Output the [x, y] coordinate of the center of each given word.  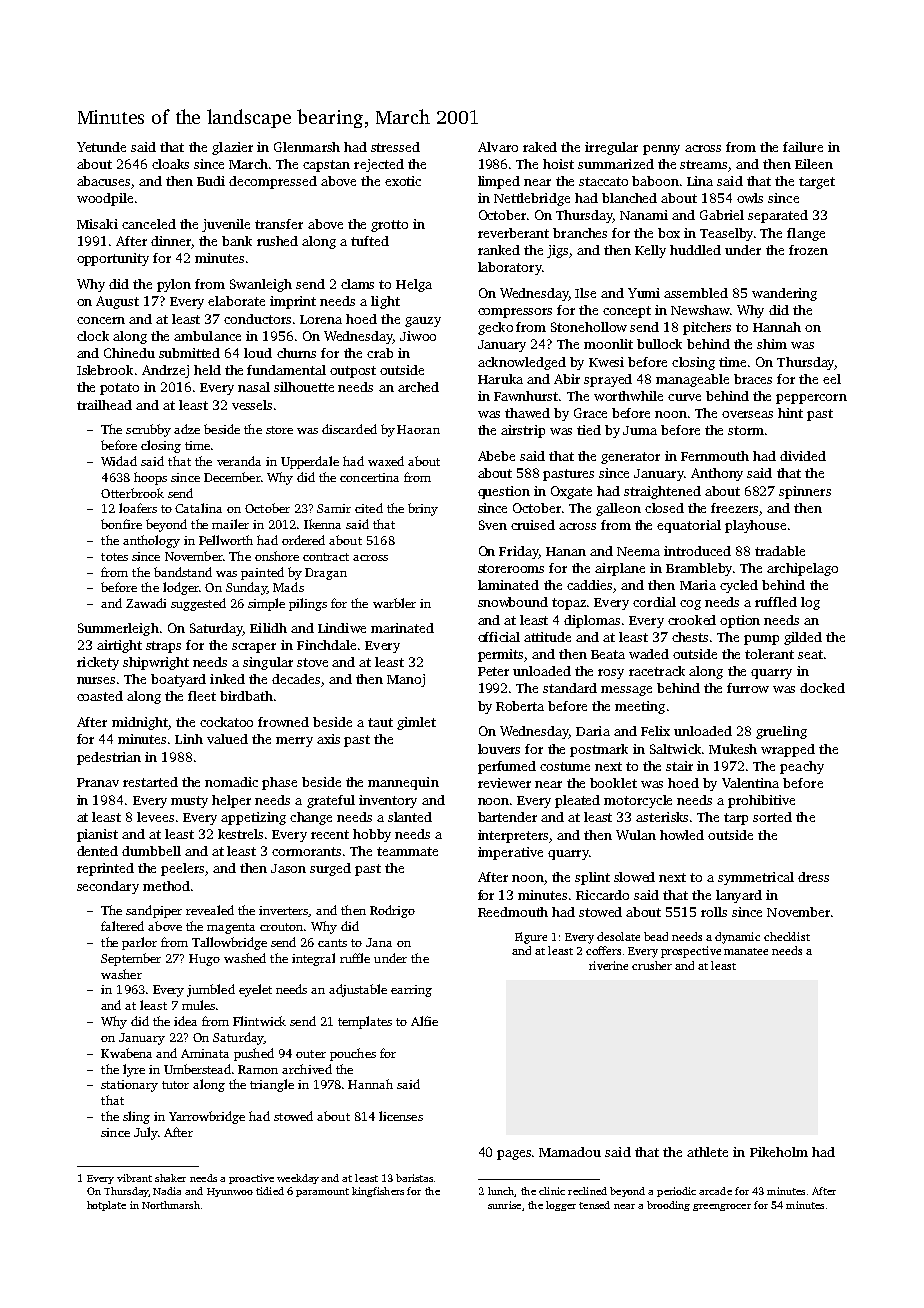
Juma [640, 430]
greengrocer [722, 1207]
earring [411, 991]
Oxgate [571, 492]
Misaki [97, 224]
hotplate [106, 1206]
